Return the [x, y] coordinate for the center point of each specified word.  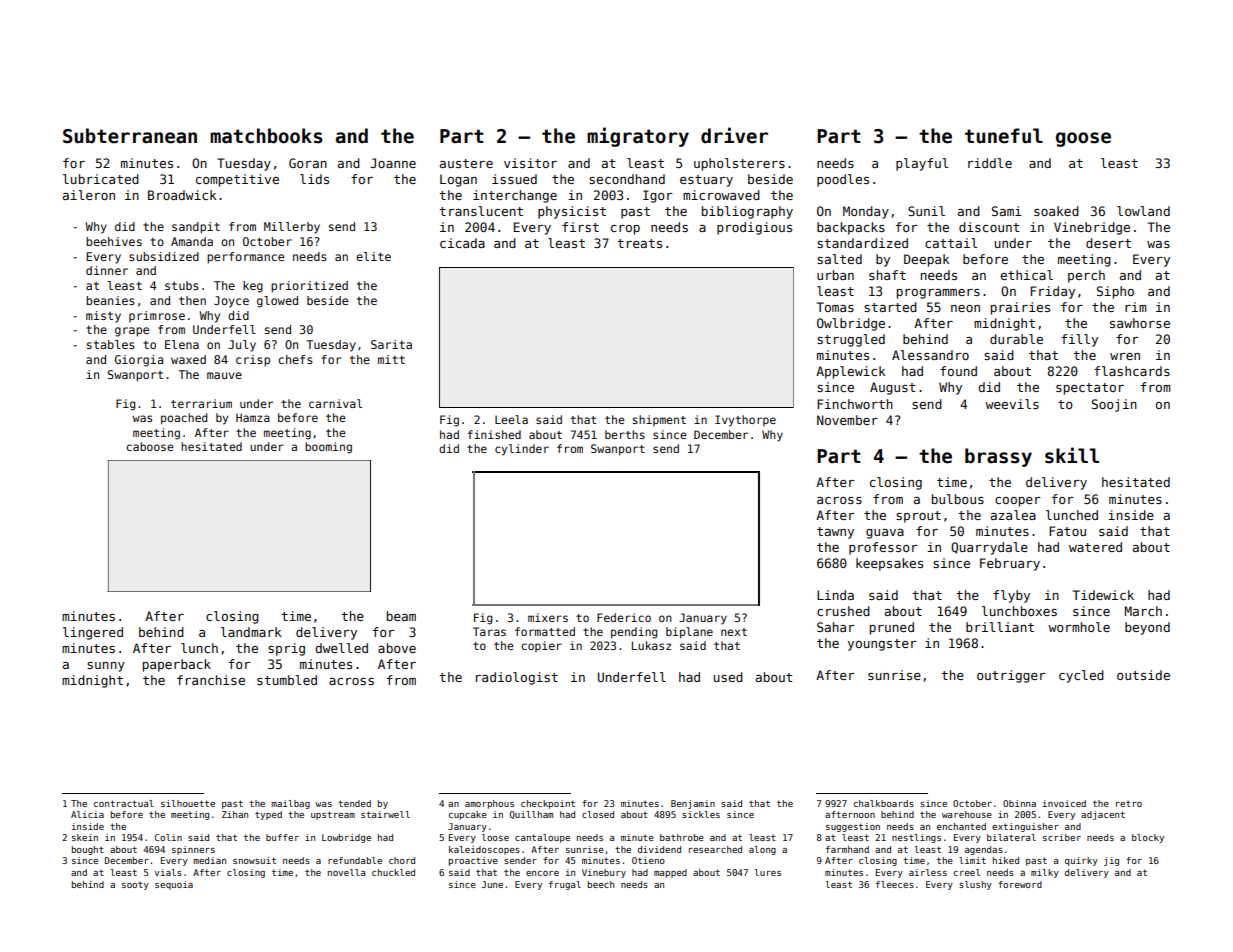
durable [1016, 339]
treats [639, 243]
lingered [93, 633]
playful [922, 164]
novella [346, 872]
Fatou [1067, 531]
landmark [251, 632]
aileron [89, 195]
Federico [624, 617]
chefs [295, 359]
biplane [689, 633]
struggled [851, 340]
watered [1095, 547]
